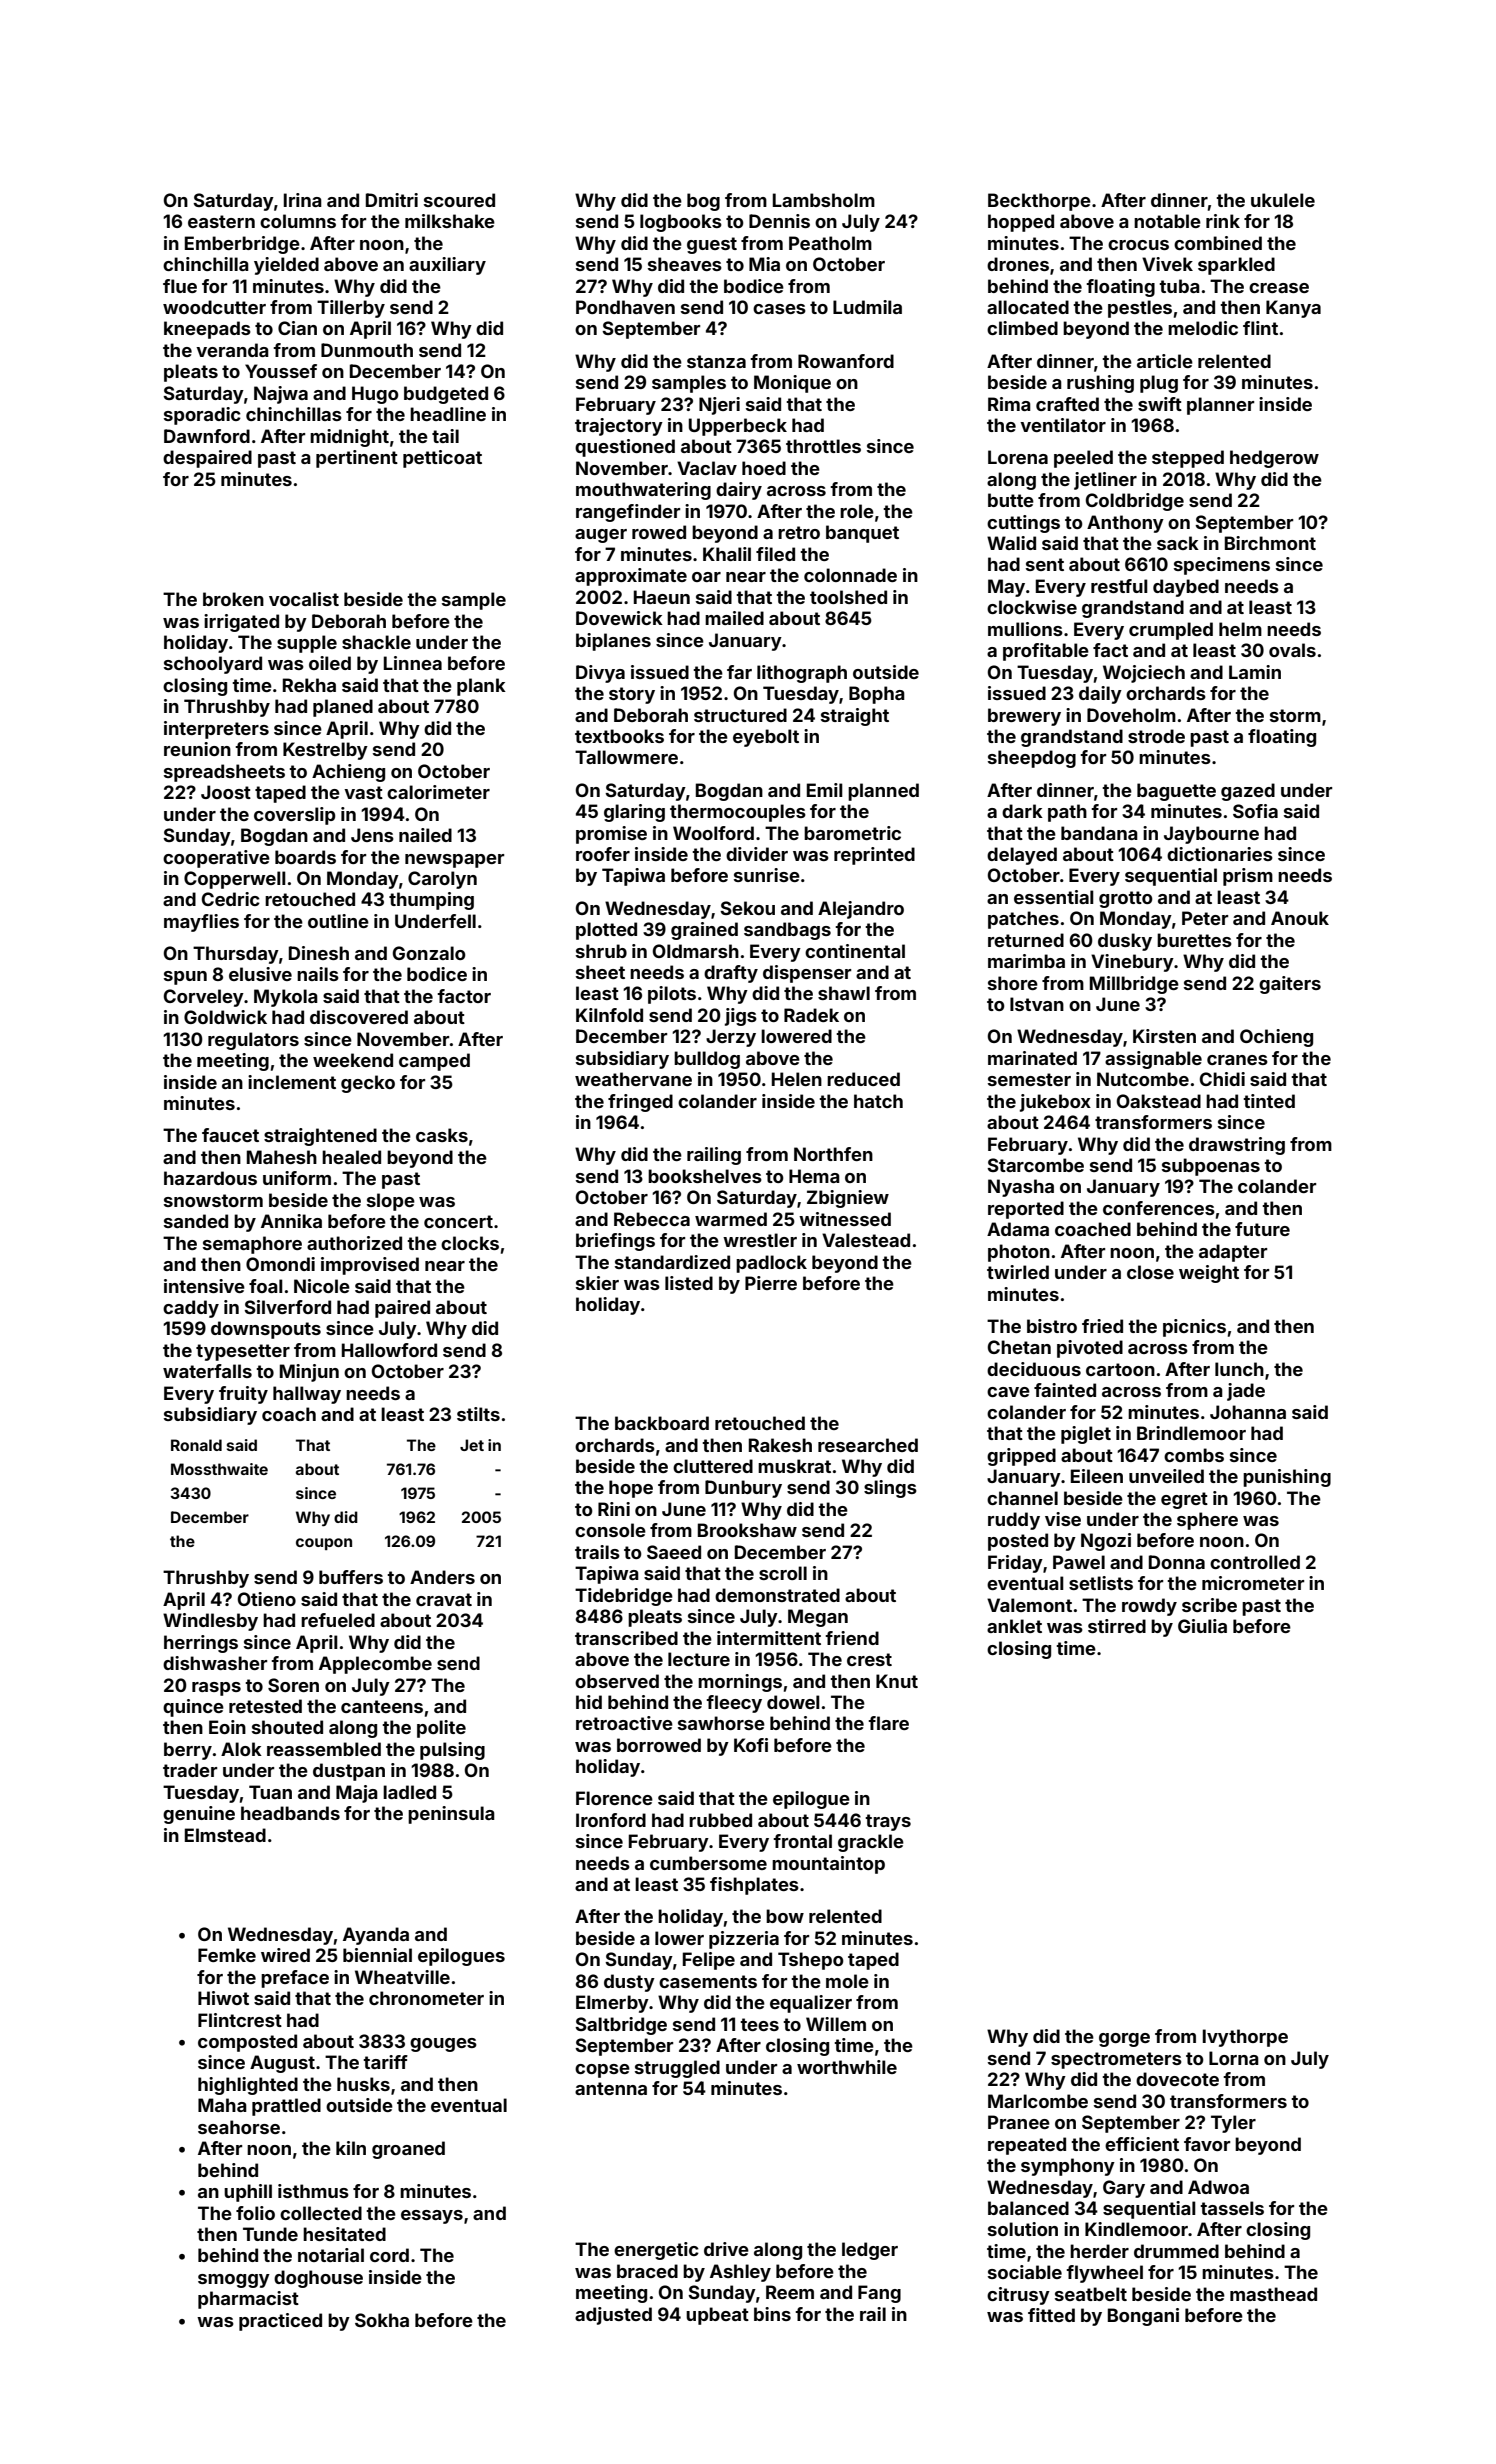  Describe the element at coordinates (1239, 1369) in the screenshot. I see `lunch` at that location.
